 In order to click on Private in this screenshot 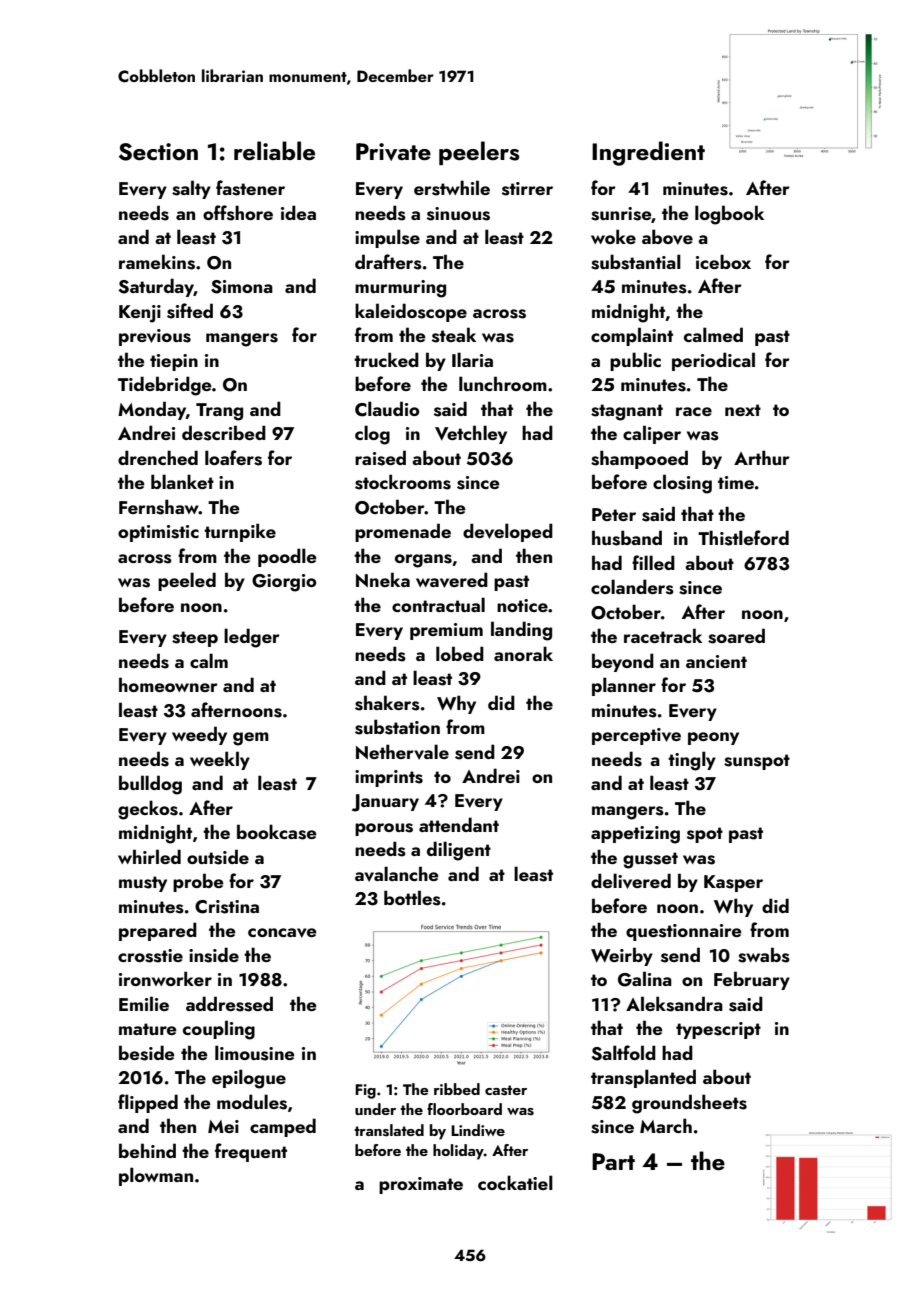, I will do `click(393, 152)`.
